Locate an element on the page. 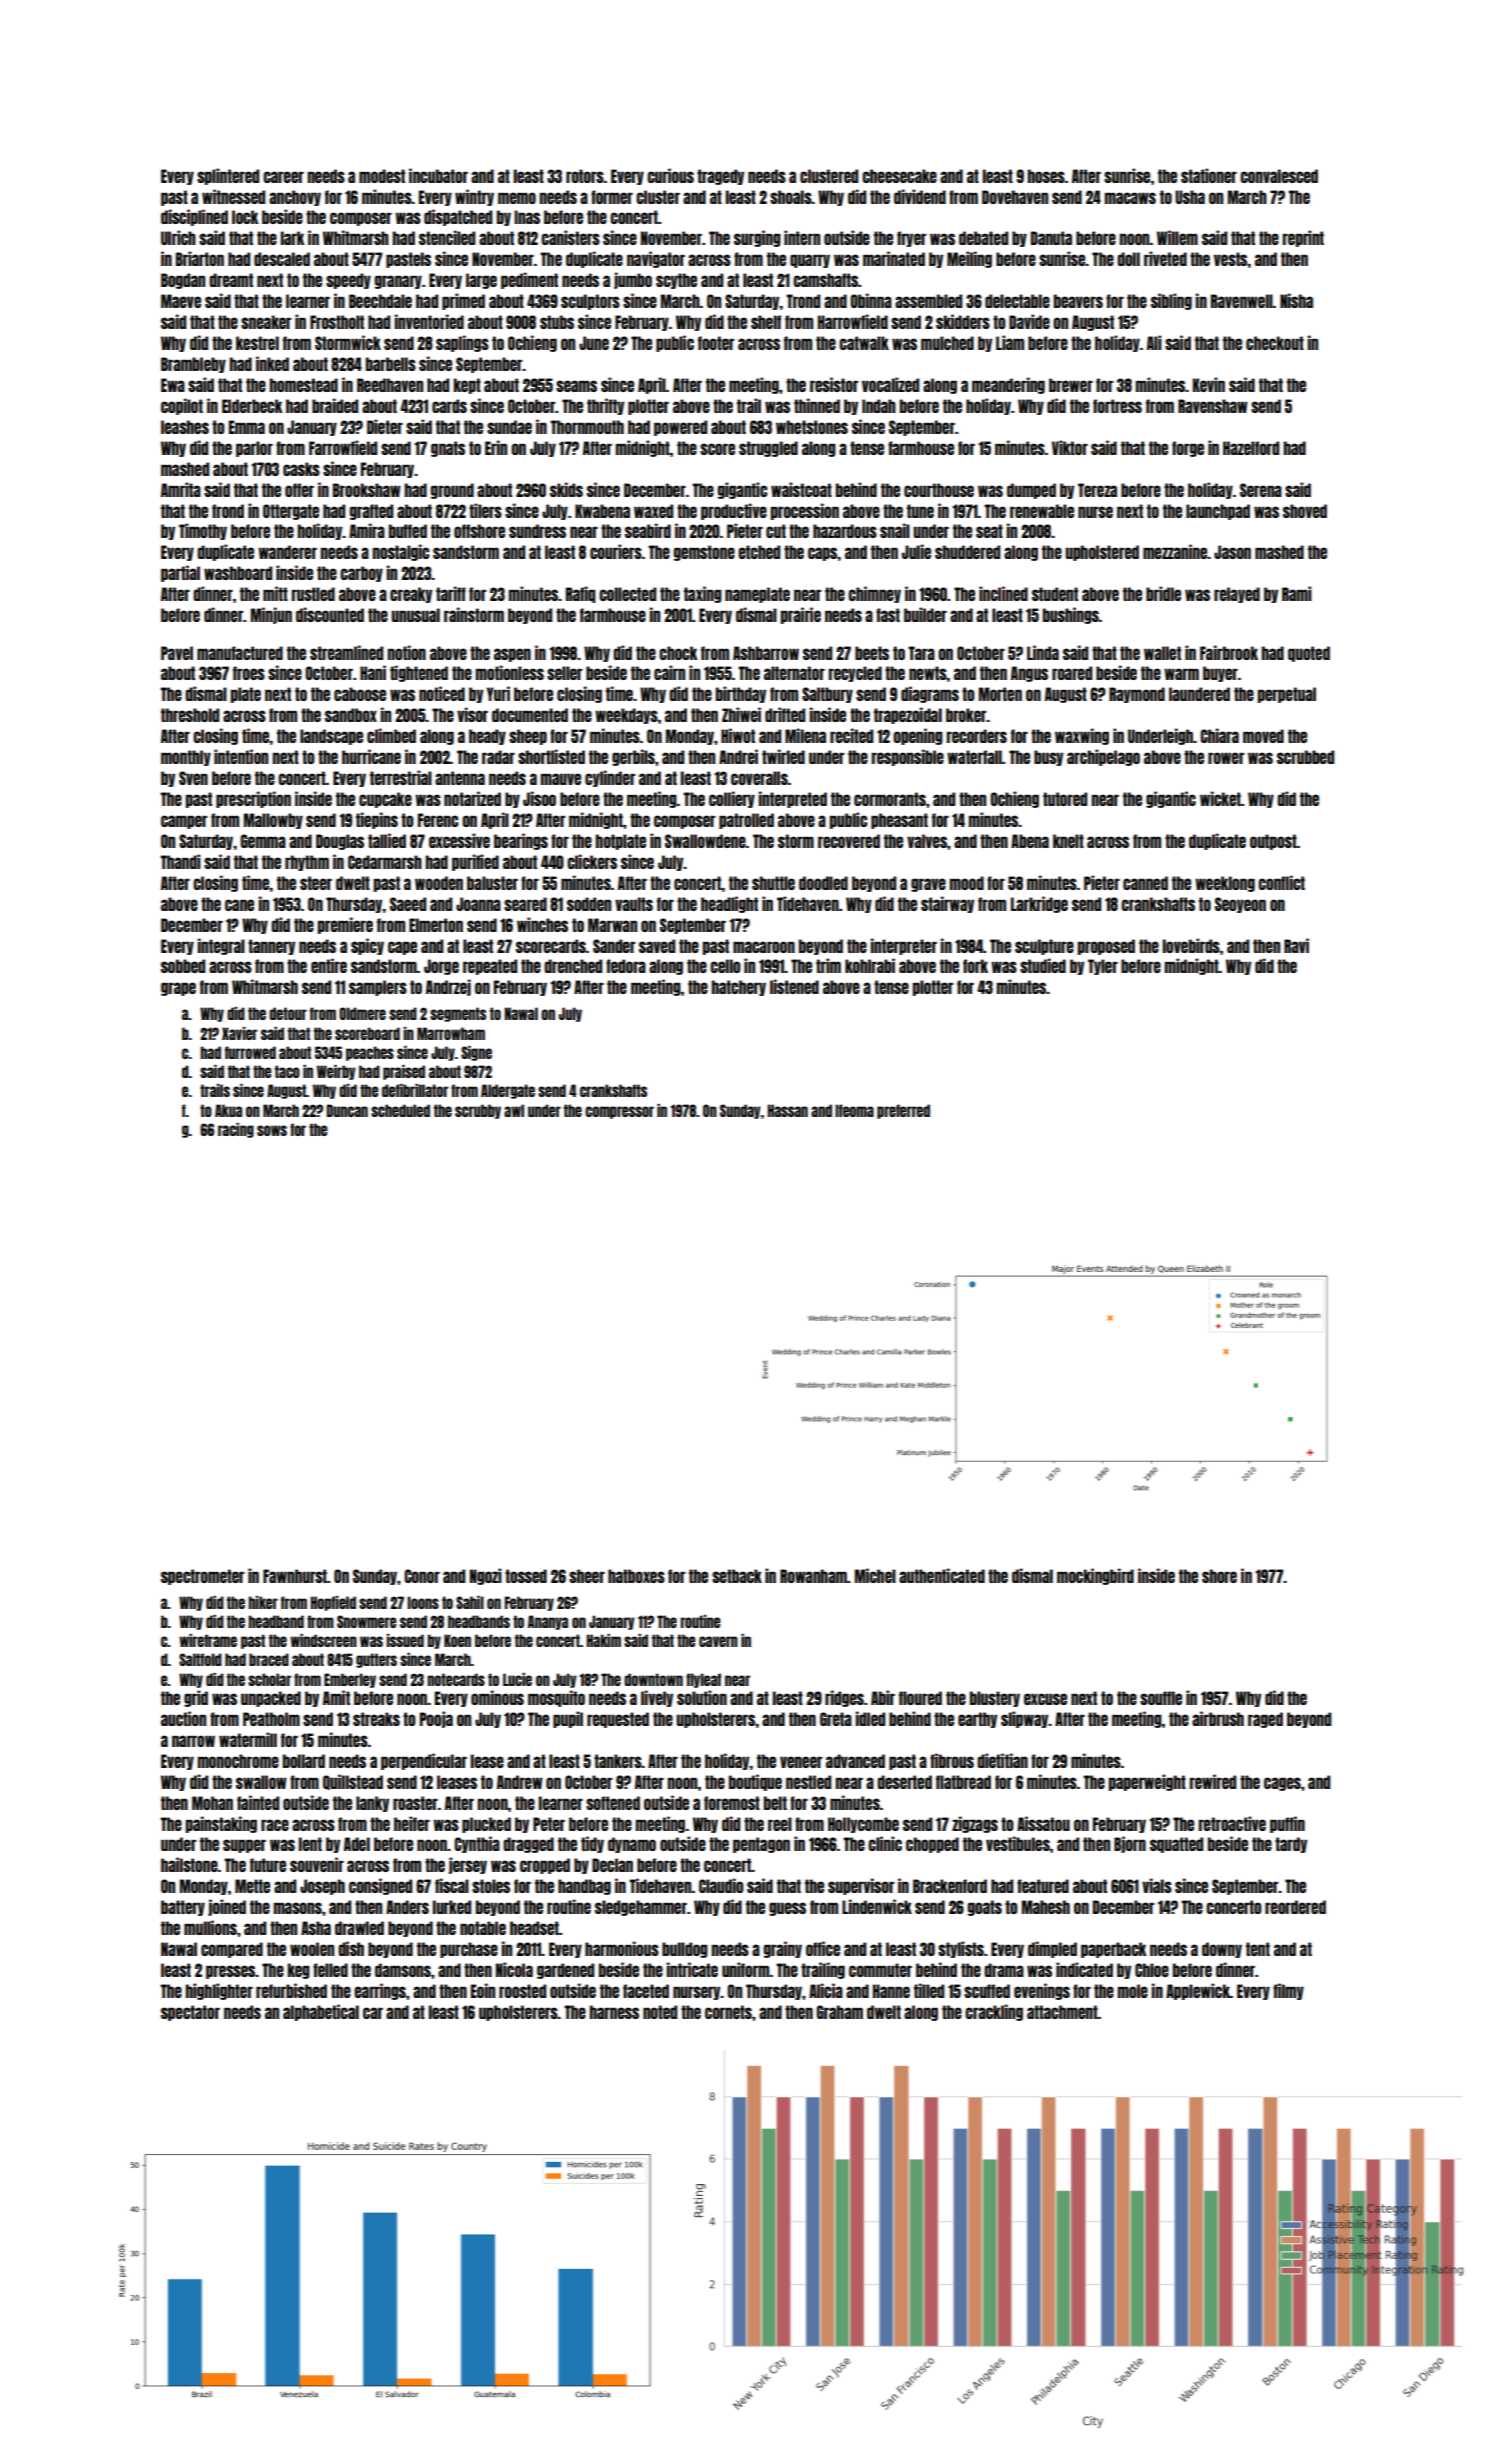  attachment is located at coordinates (1062, 2012).
